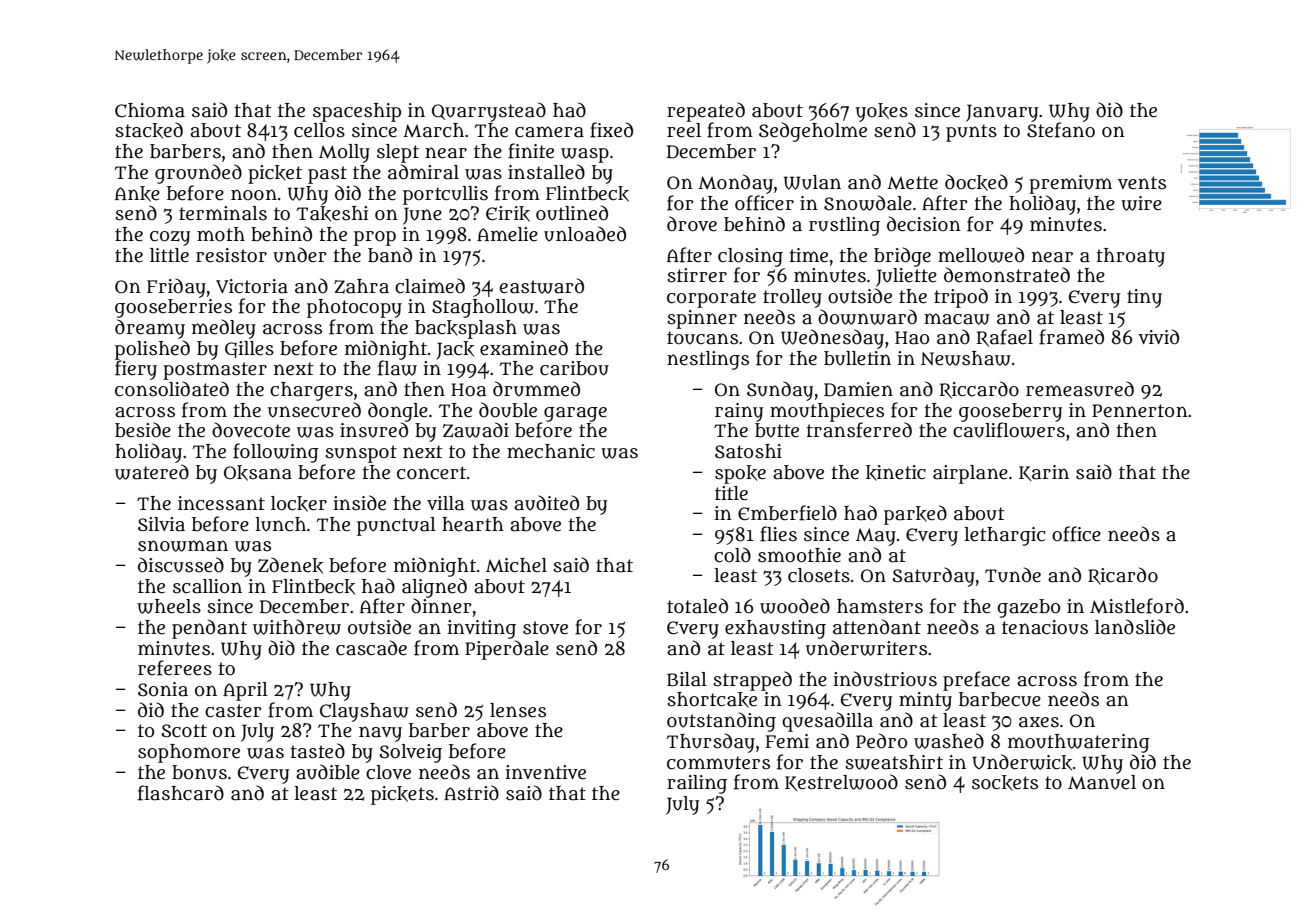  What do you see at coordinates (1102, 782) in the screenshot?
I see `Manuel` at bounding box center [1102, 782].
